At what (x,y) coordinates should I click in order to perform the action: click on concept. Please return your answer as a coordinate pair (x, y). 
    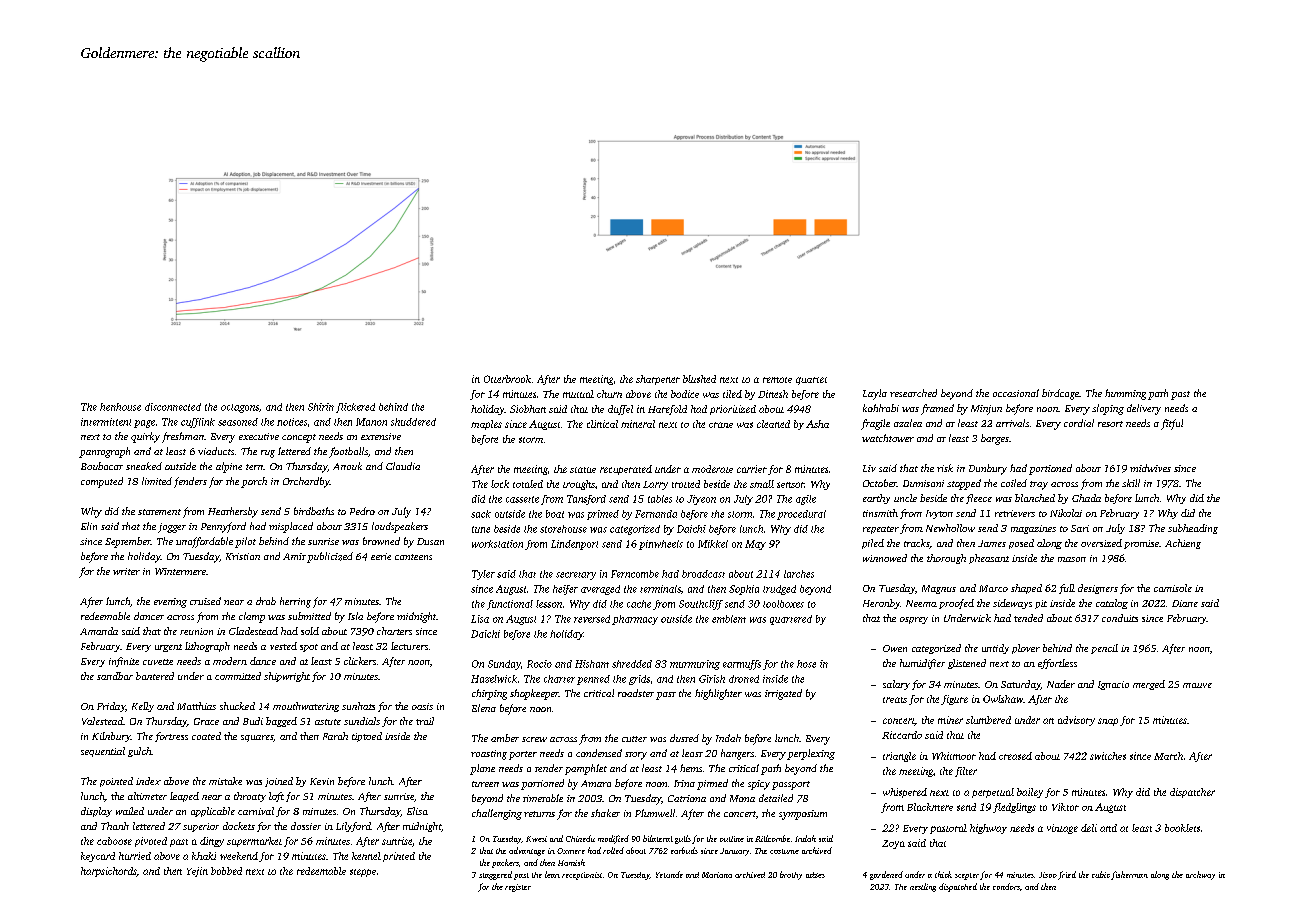
    Looking at the image, I should click on (299, 438).
